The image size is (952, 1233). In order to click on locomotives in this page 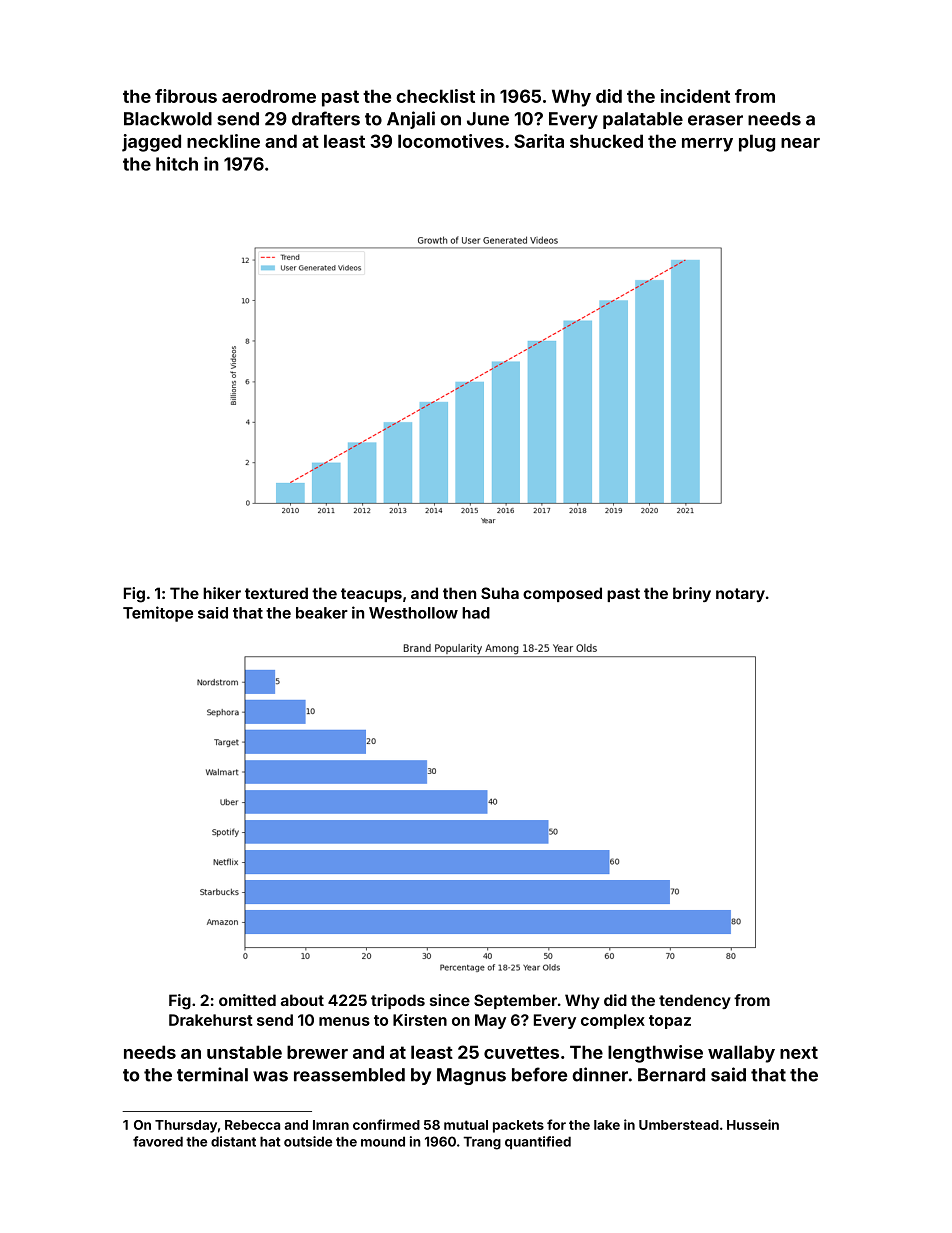, I will do `click(451, 141)`.
